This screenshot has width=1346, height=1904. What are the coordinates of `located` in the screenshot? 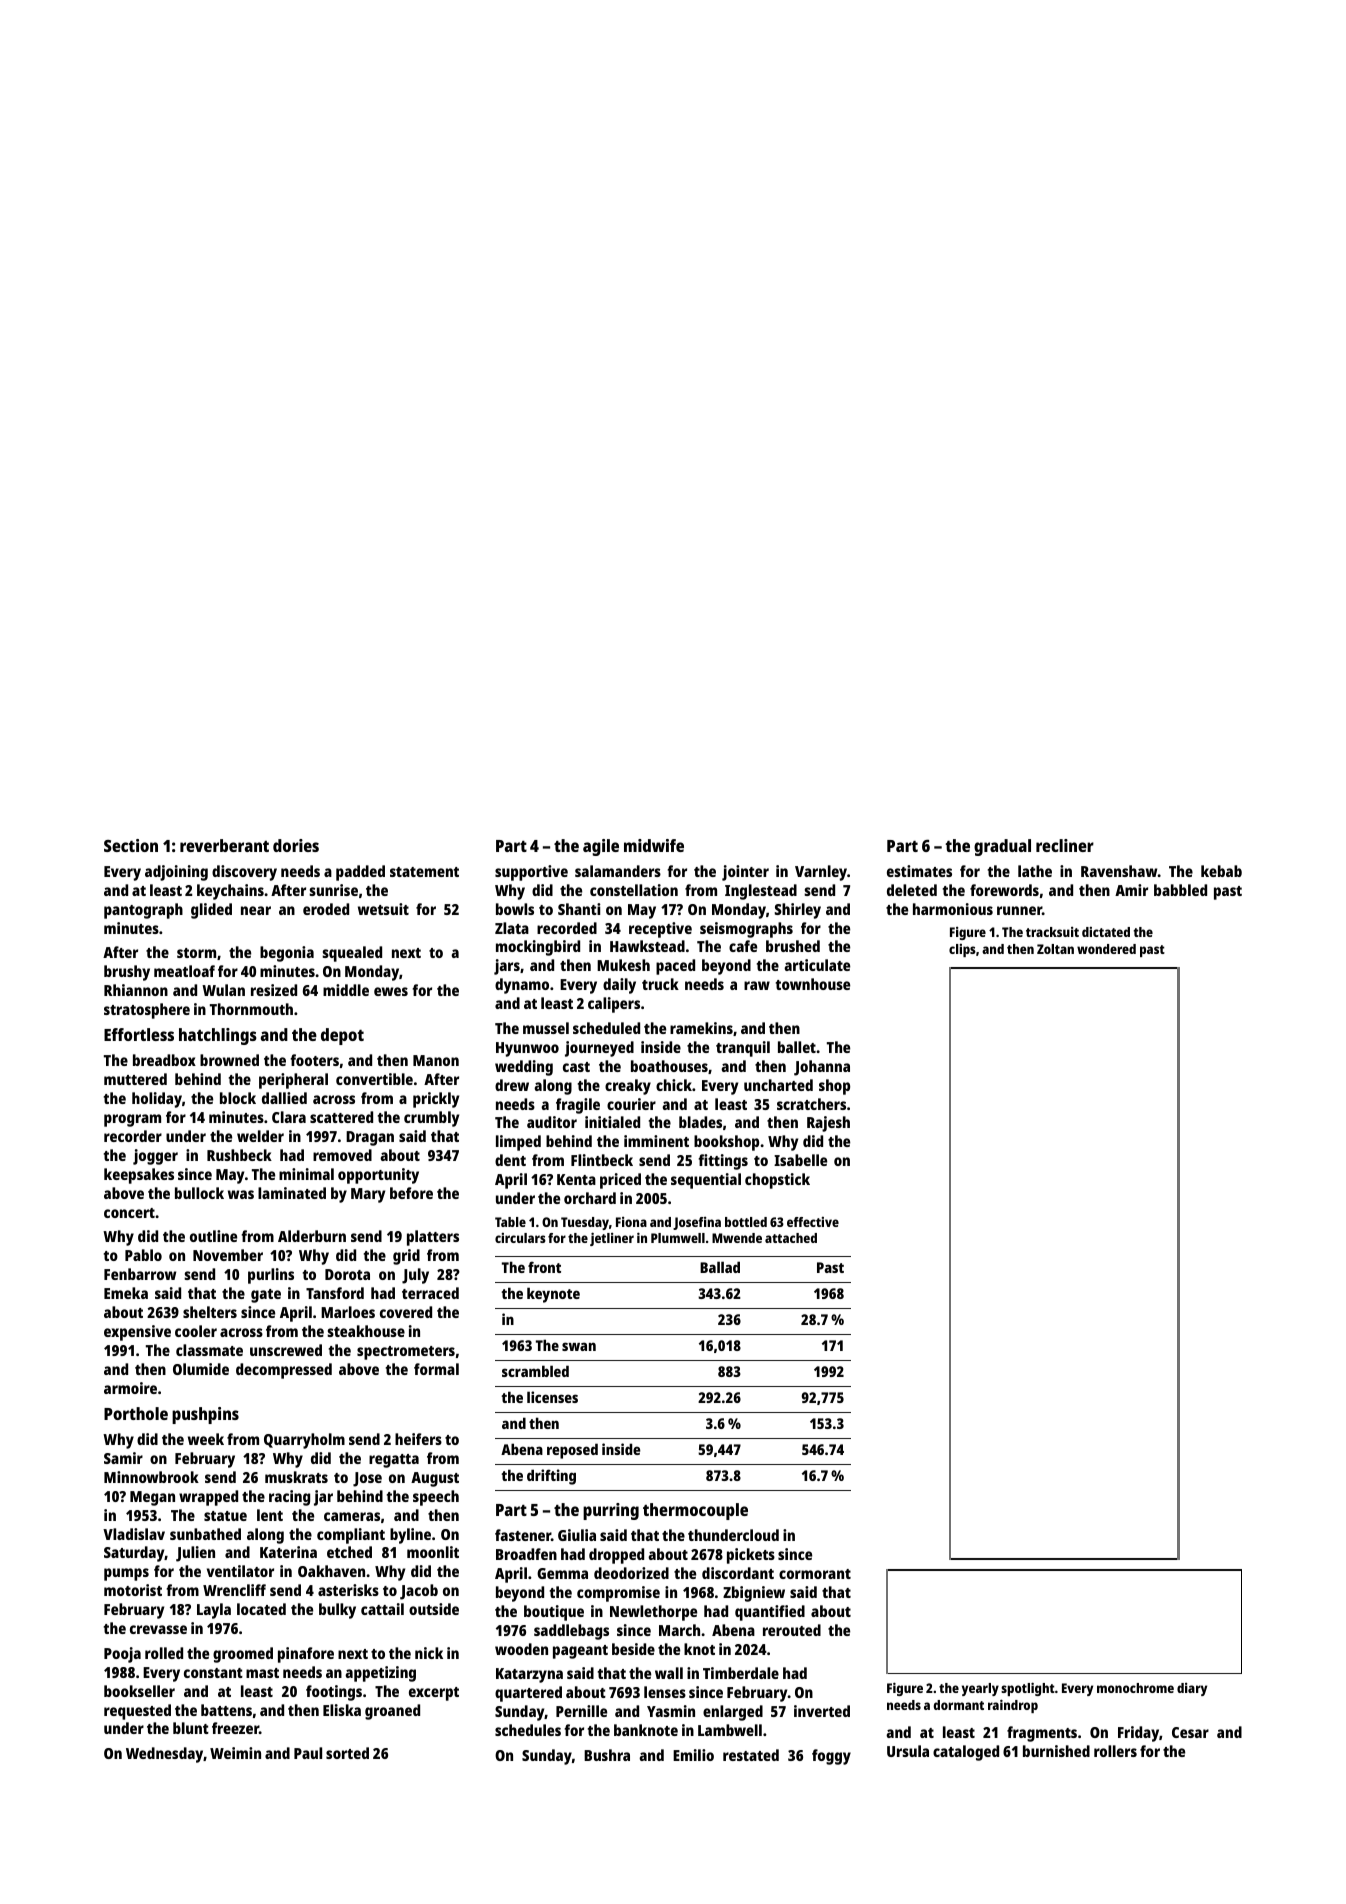 It's located at (261, 1609).
